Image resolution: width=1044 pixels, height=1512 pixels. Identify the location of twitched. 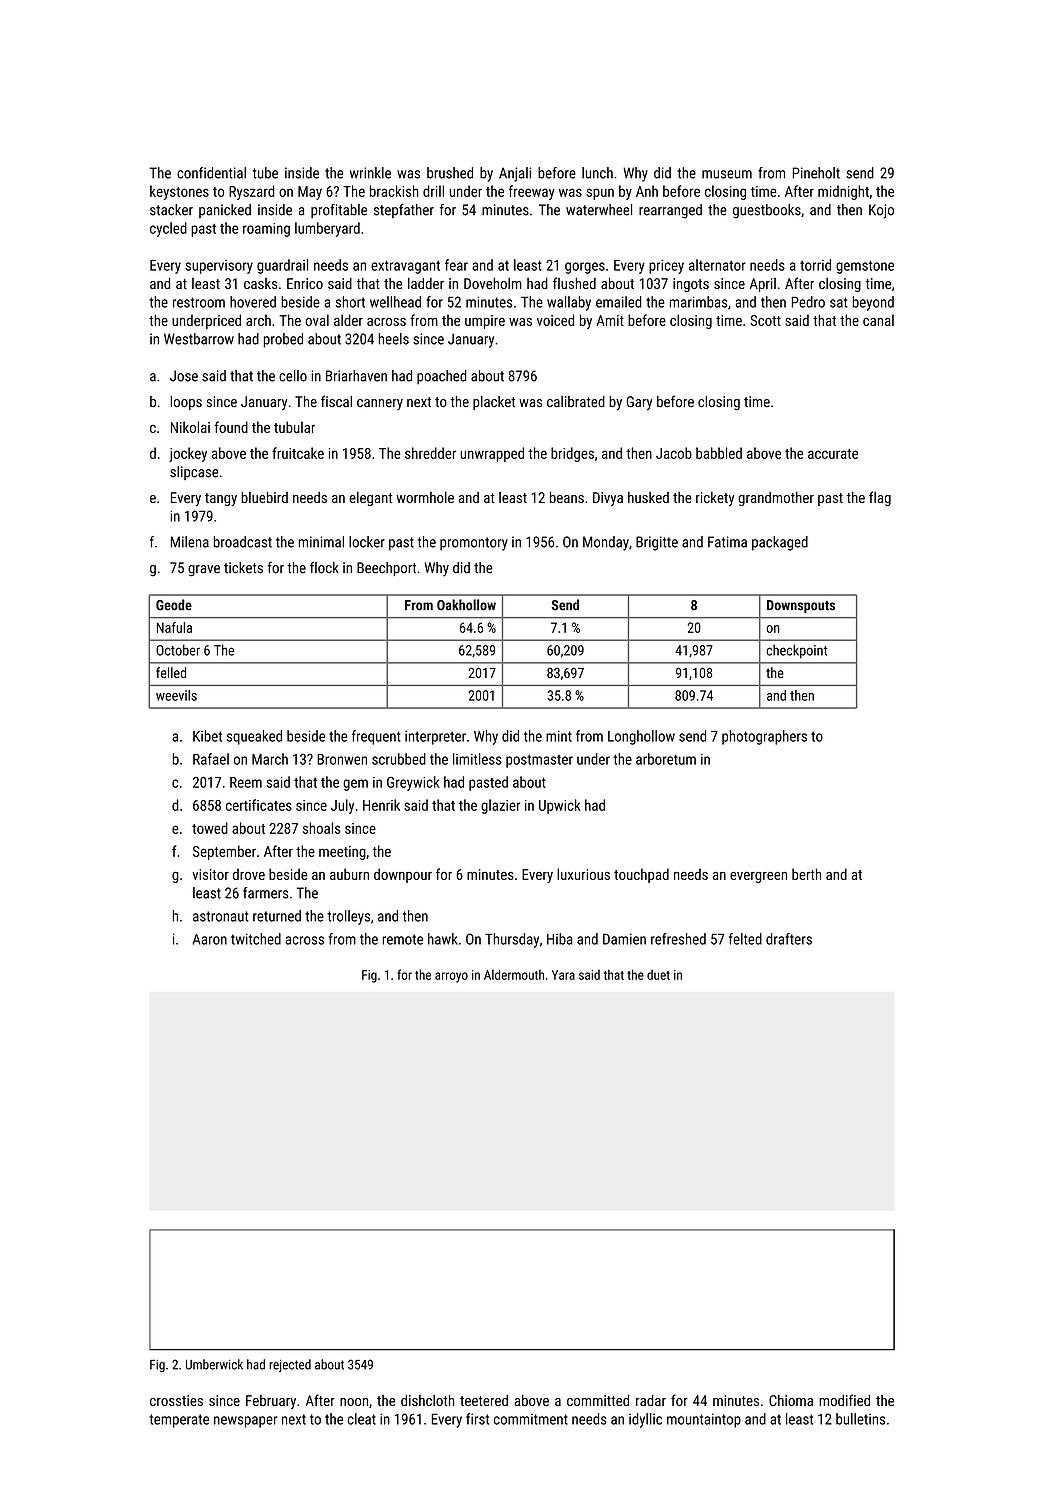
(256, 939).
